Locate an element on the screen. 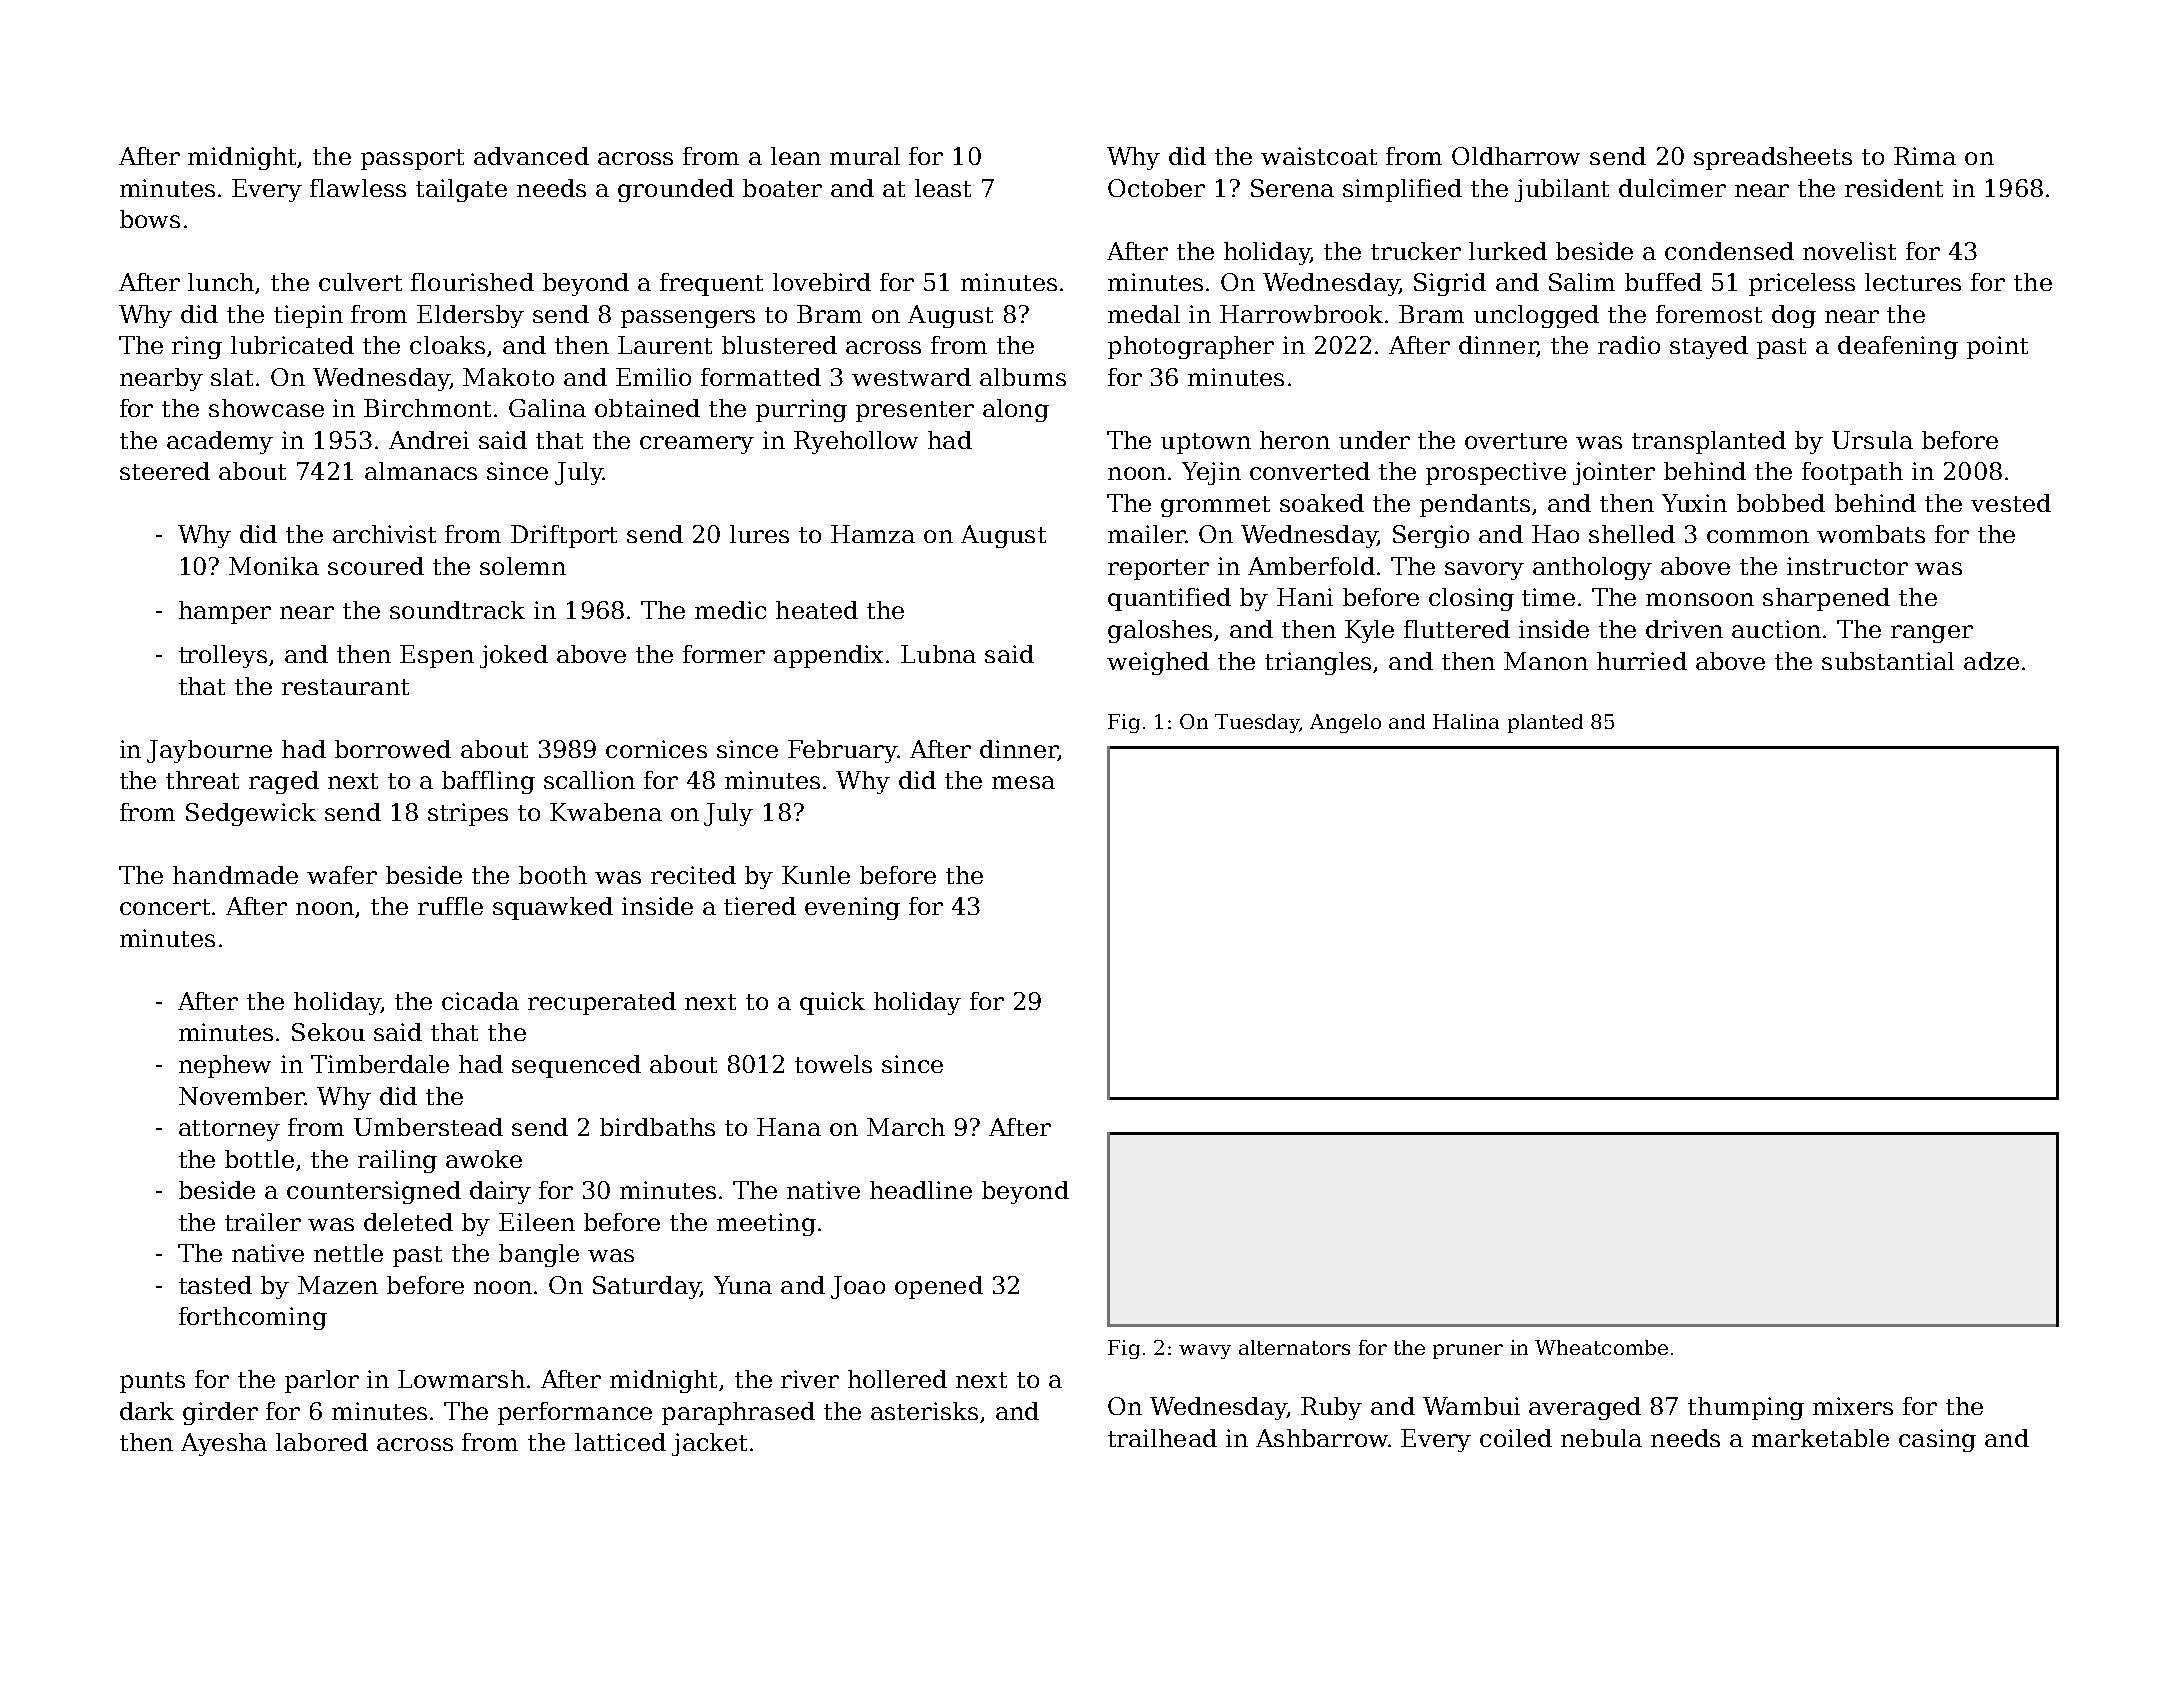 The image size is (2178, 1683). mixers is located at coordinates (1853, 1406).
